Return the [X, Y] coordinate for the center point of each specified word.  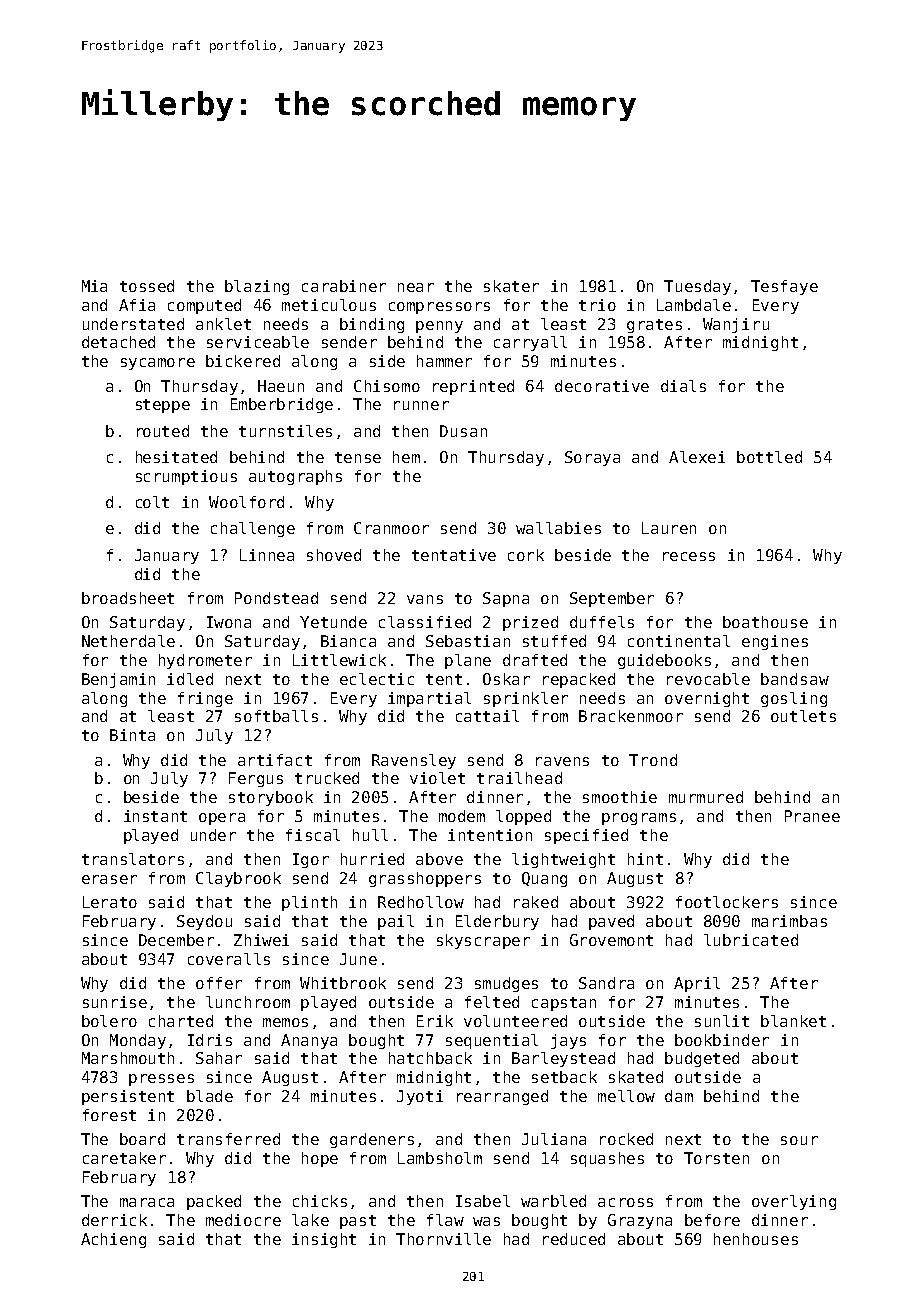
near [416, 287]
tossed [147, 286]
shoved [334, 555]
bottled [769, 457]
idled [190, 679]
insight [324, 1240]
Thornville [443, 1239]
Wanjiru [736, 325]
